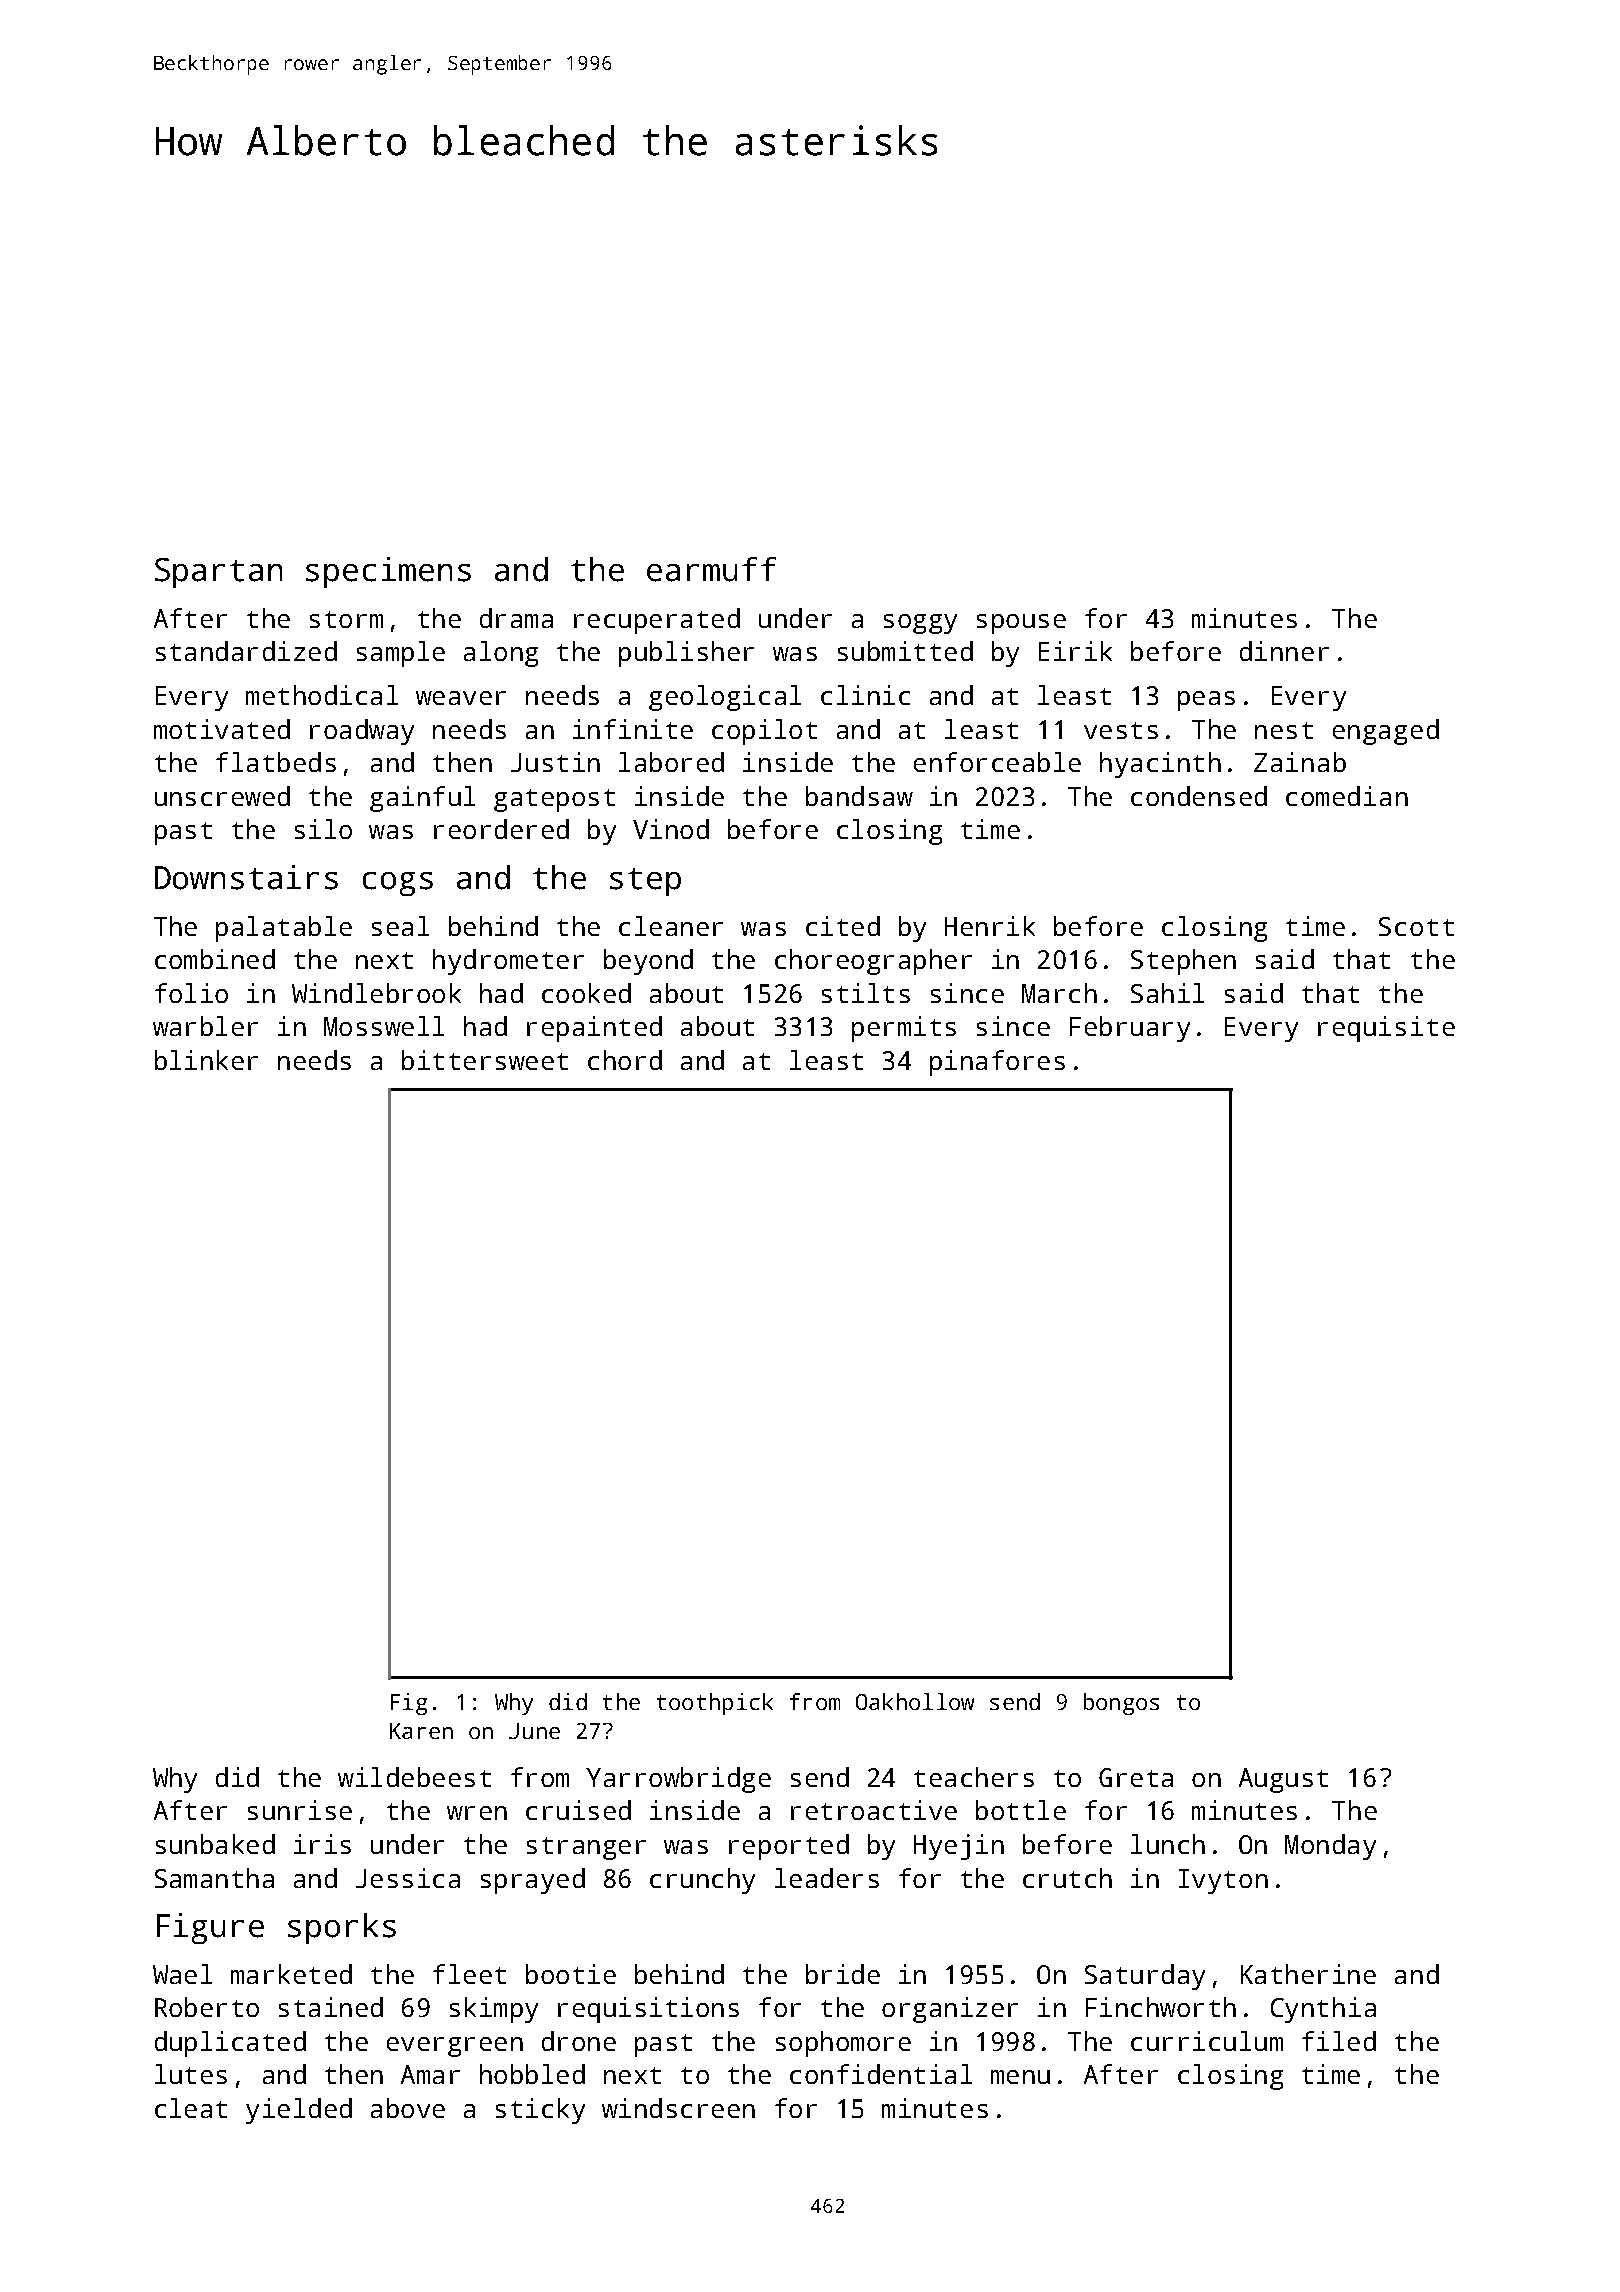  Describe the element at coordinates (408, 2108) in the image. I see `above` at that location.
